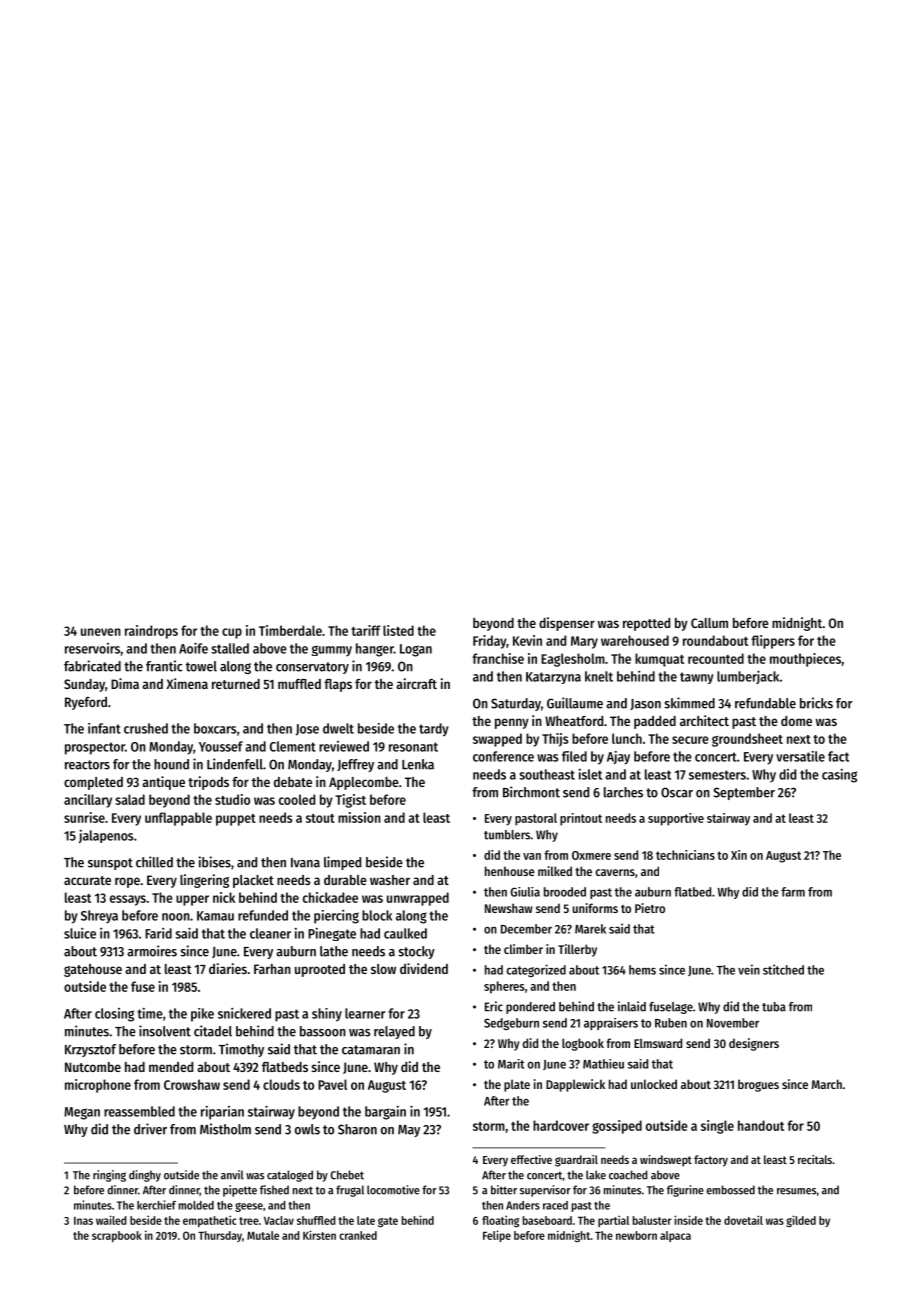  What do you see at coordinates (510, 871) in the document?
I see `henhouse` at bounding box center [510, 871].
